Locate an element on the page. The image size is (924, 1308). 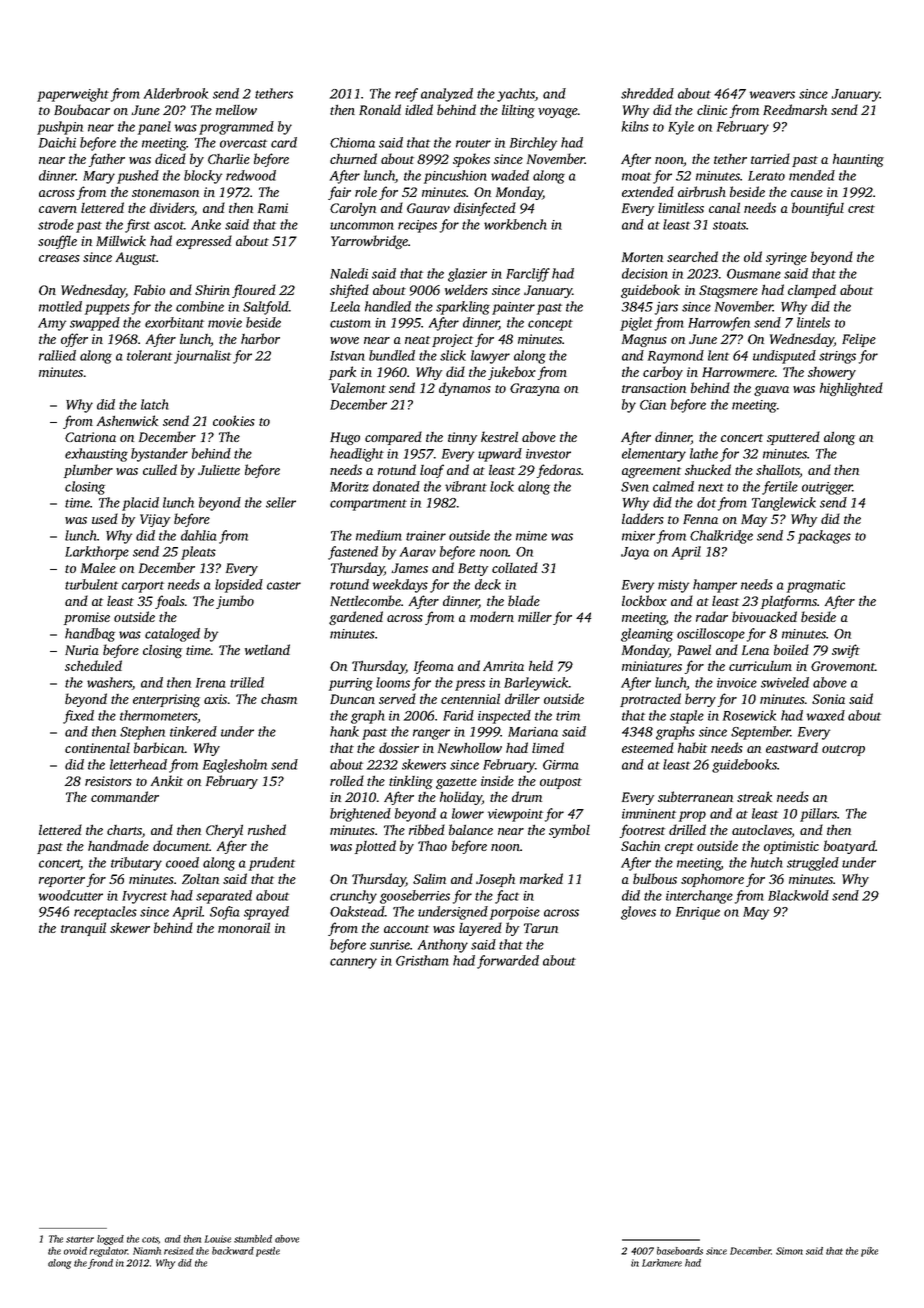
tranquil is located at coordinates (83, 929).
